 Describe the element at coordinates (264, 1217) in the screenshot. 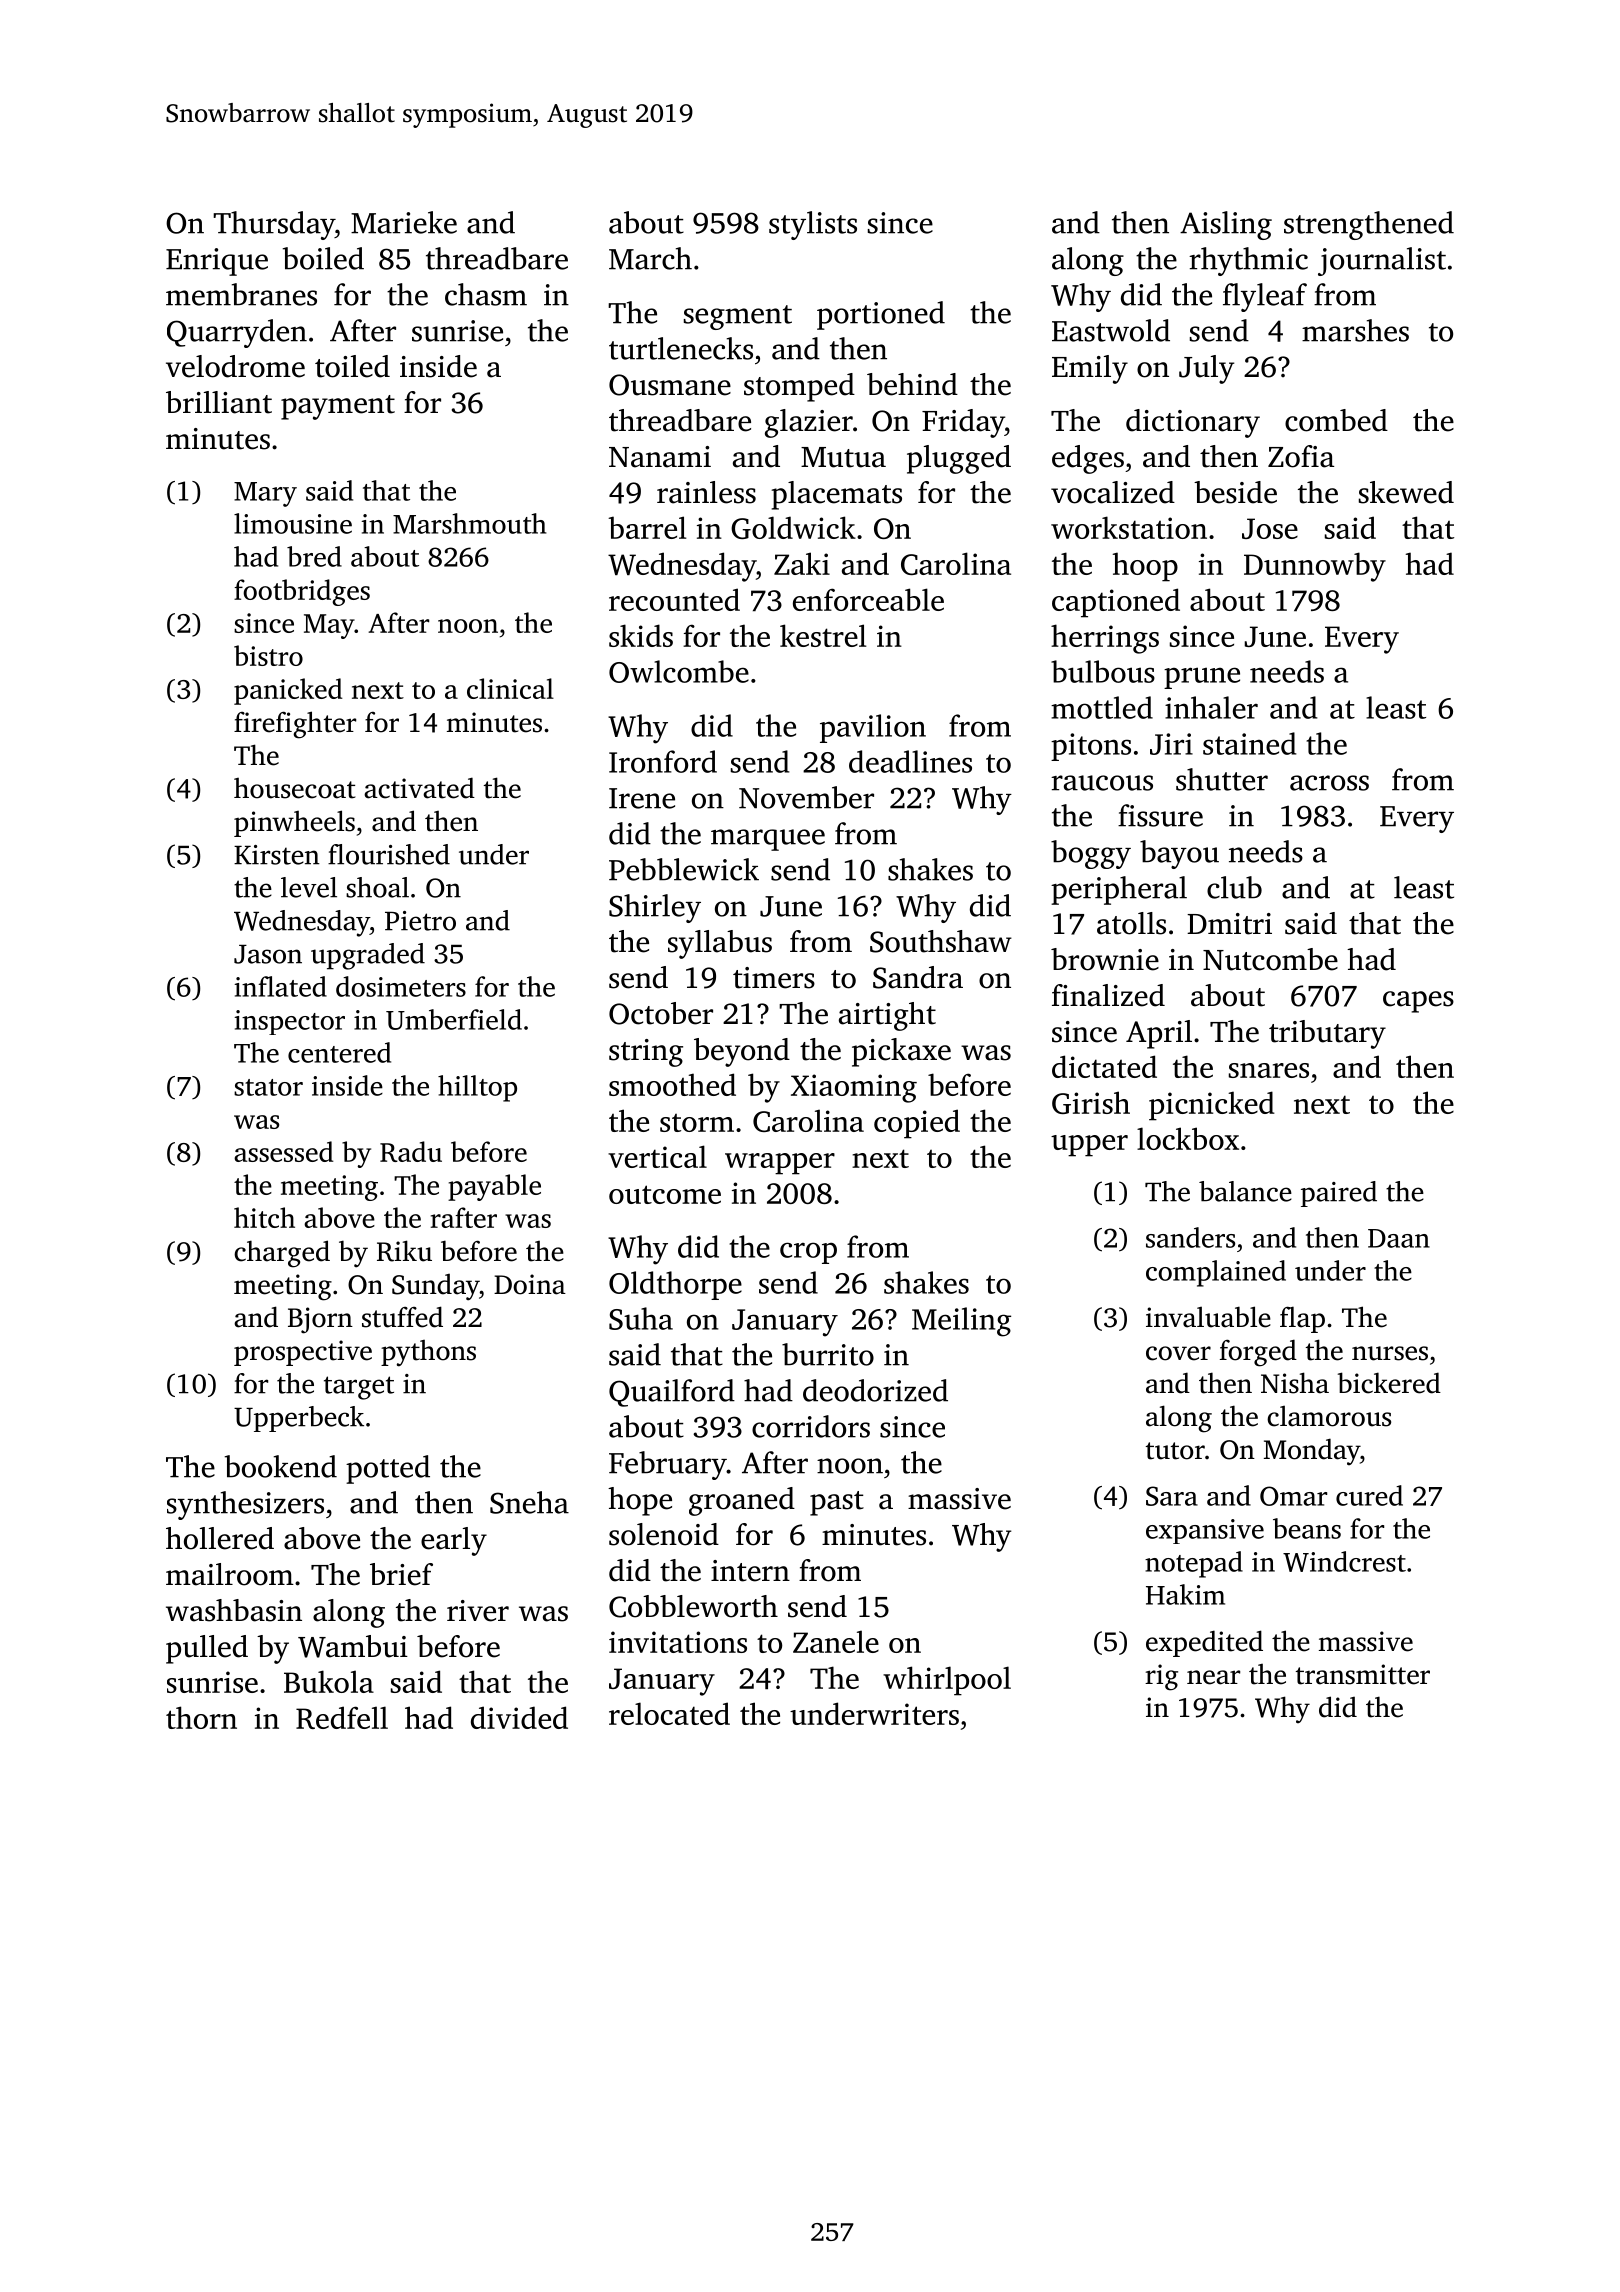

I see `hitch` at that location.
